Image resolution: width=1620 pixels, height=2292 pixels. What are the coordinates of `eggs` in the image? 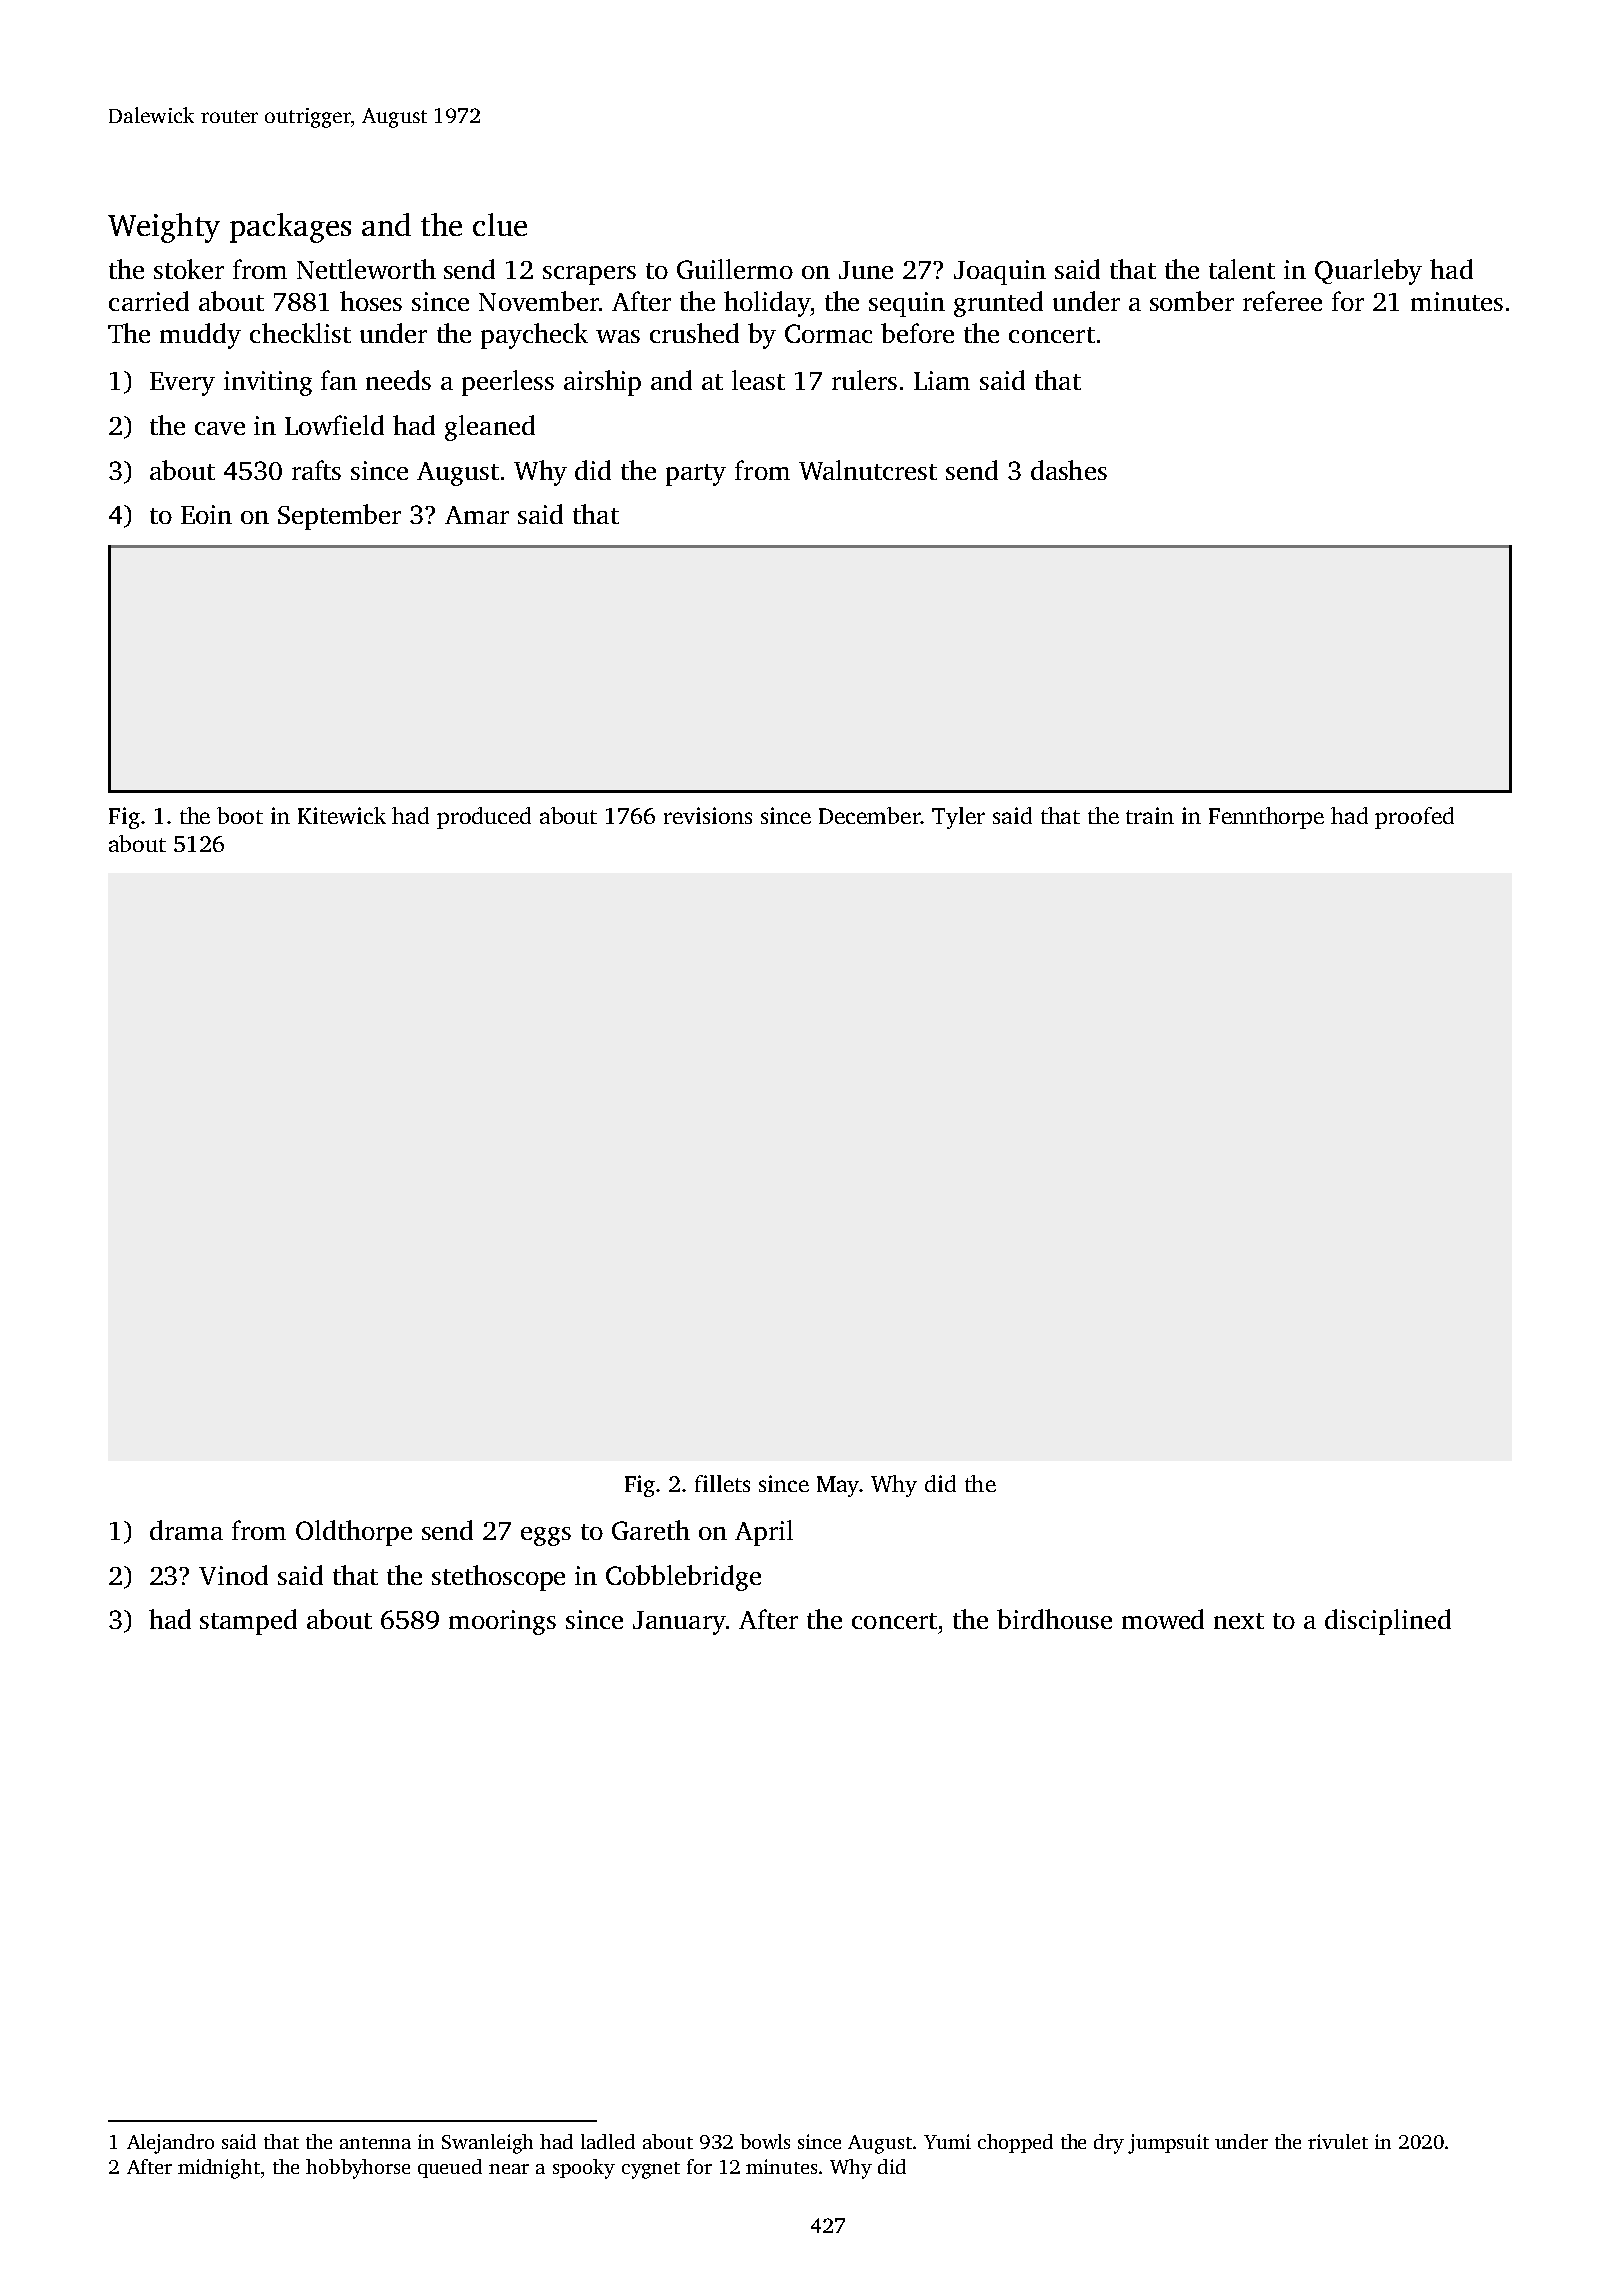 It's located at (546, 1536).
